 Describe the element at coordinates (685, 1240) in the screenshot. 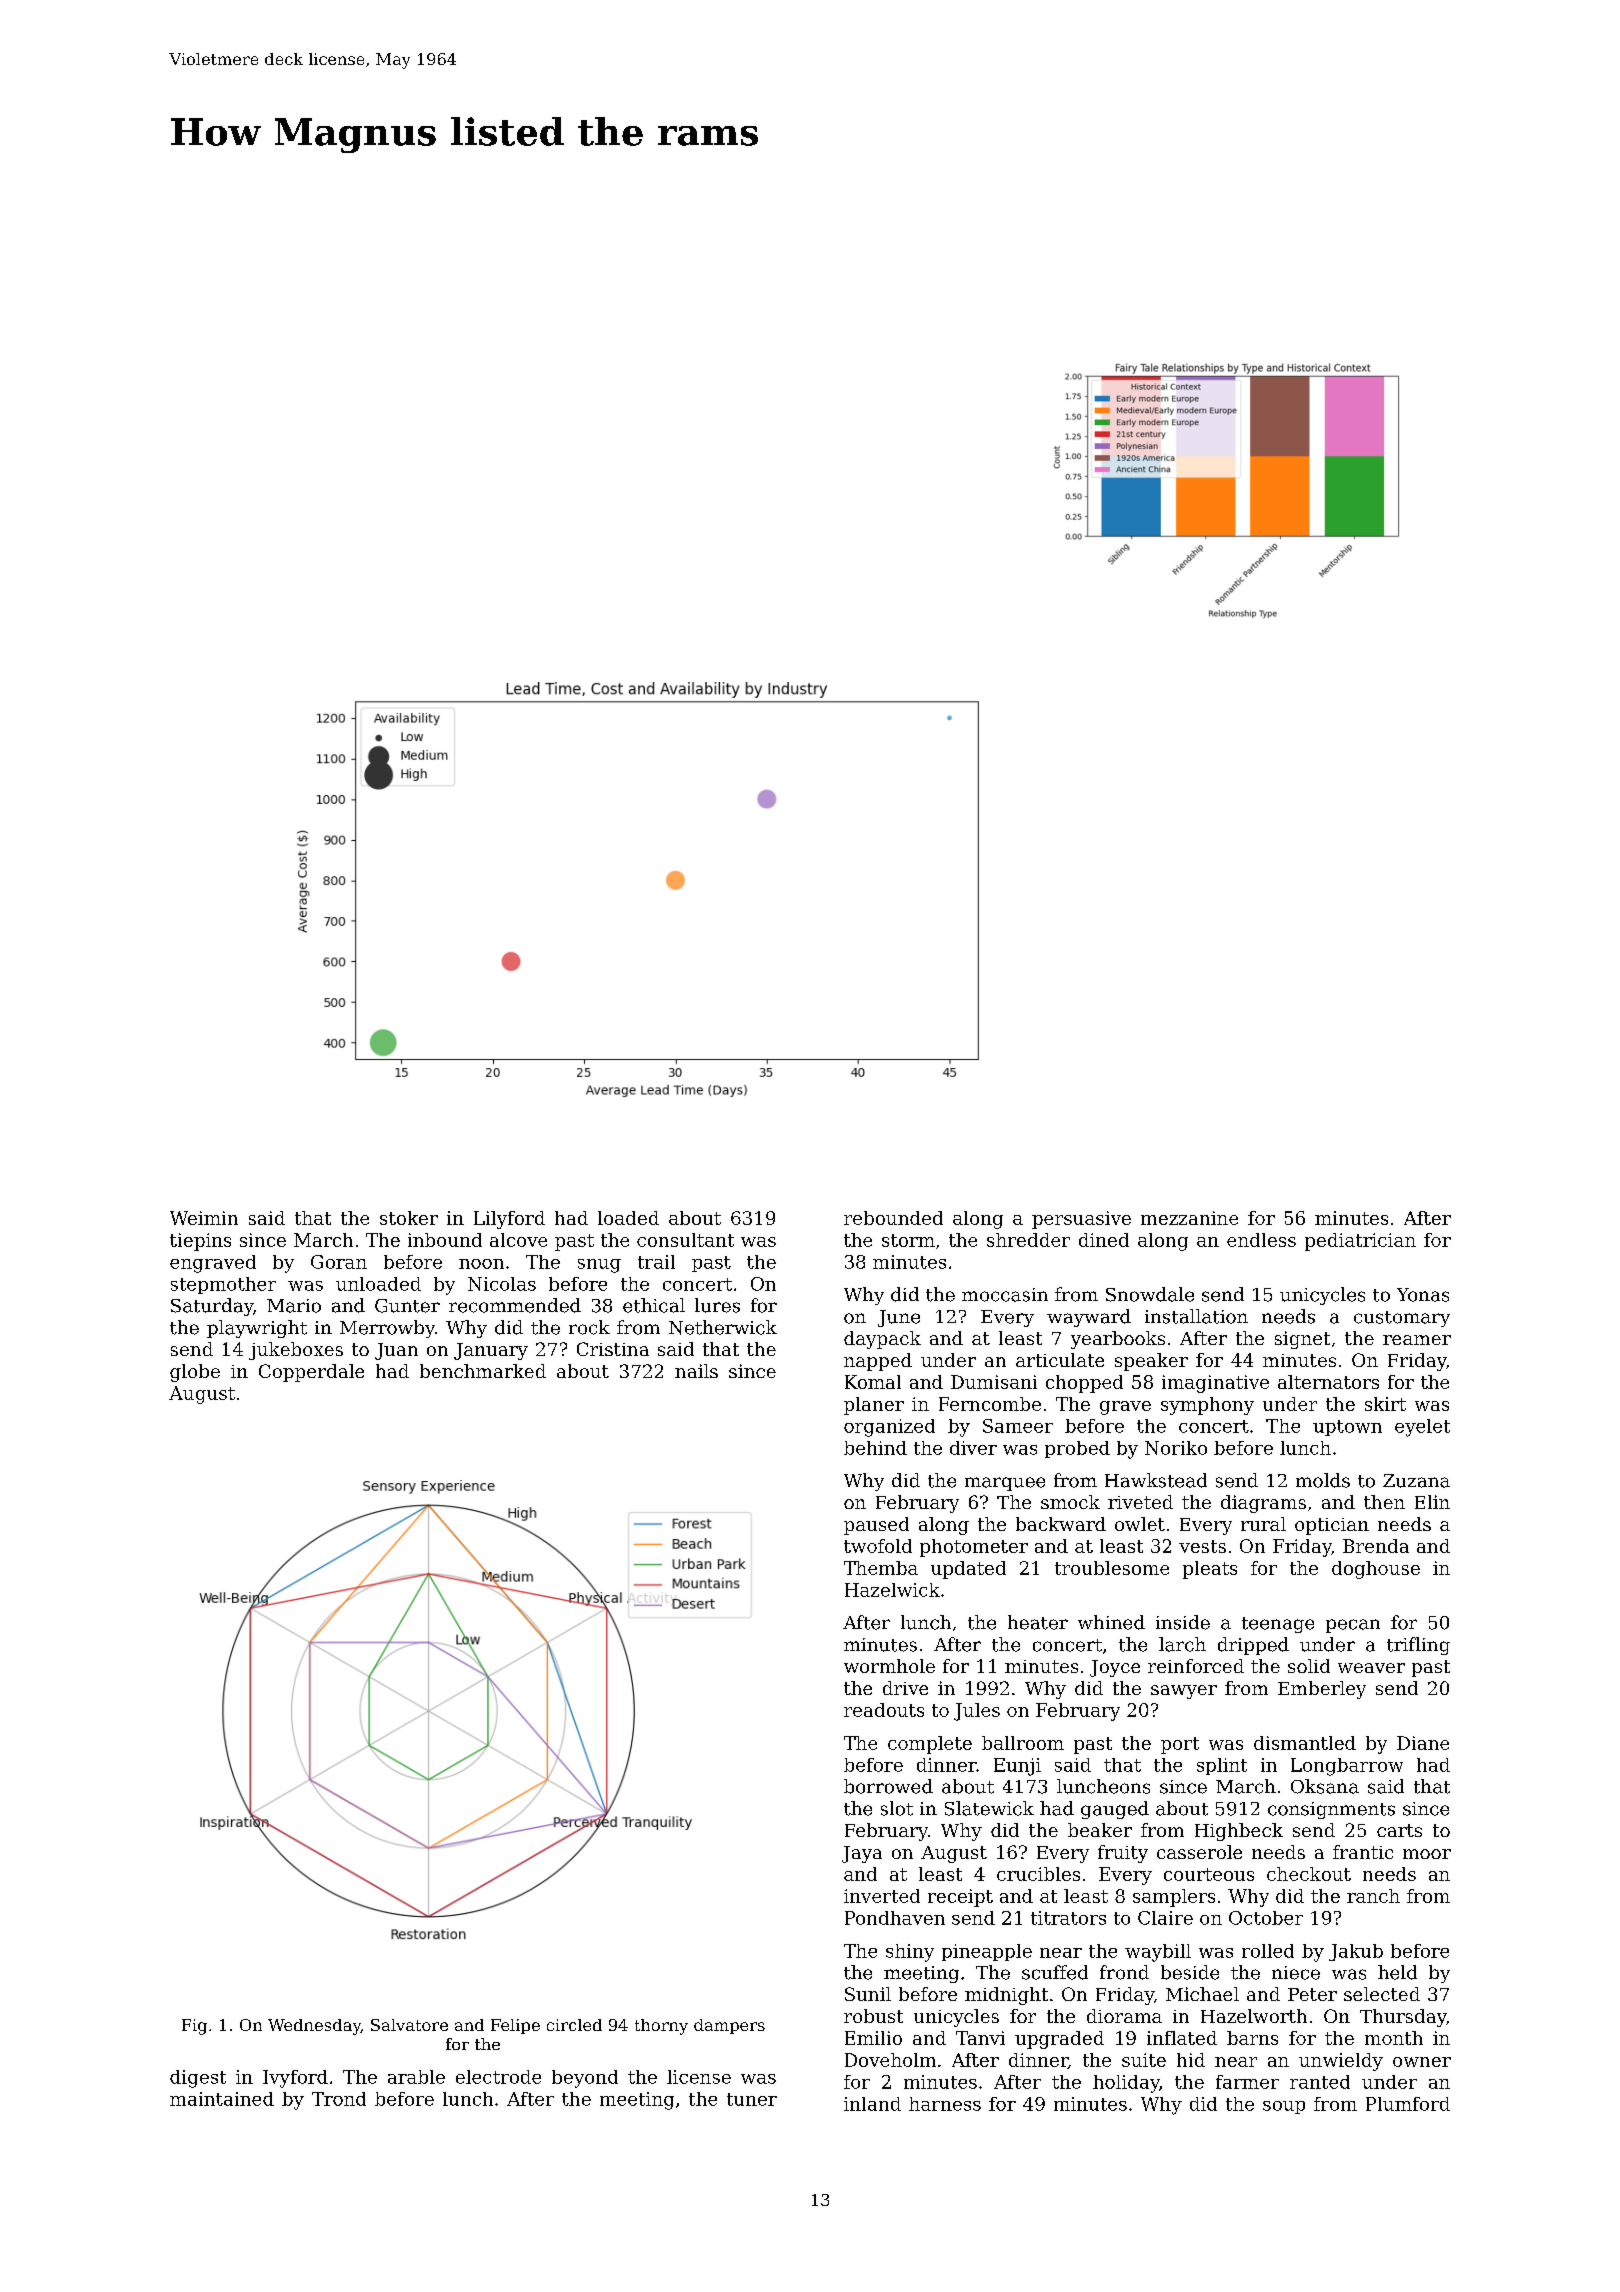

I see `consultant` at that location.
